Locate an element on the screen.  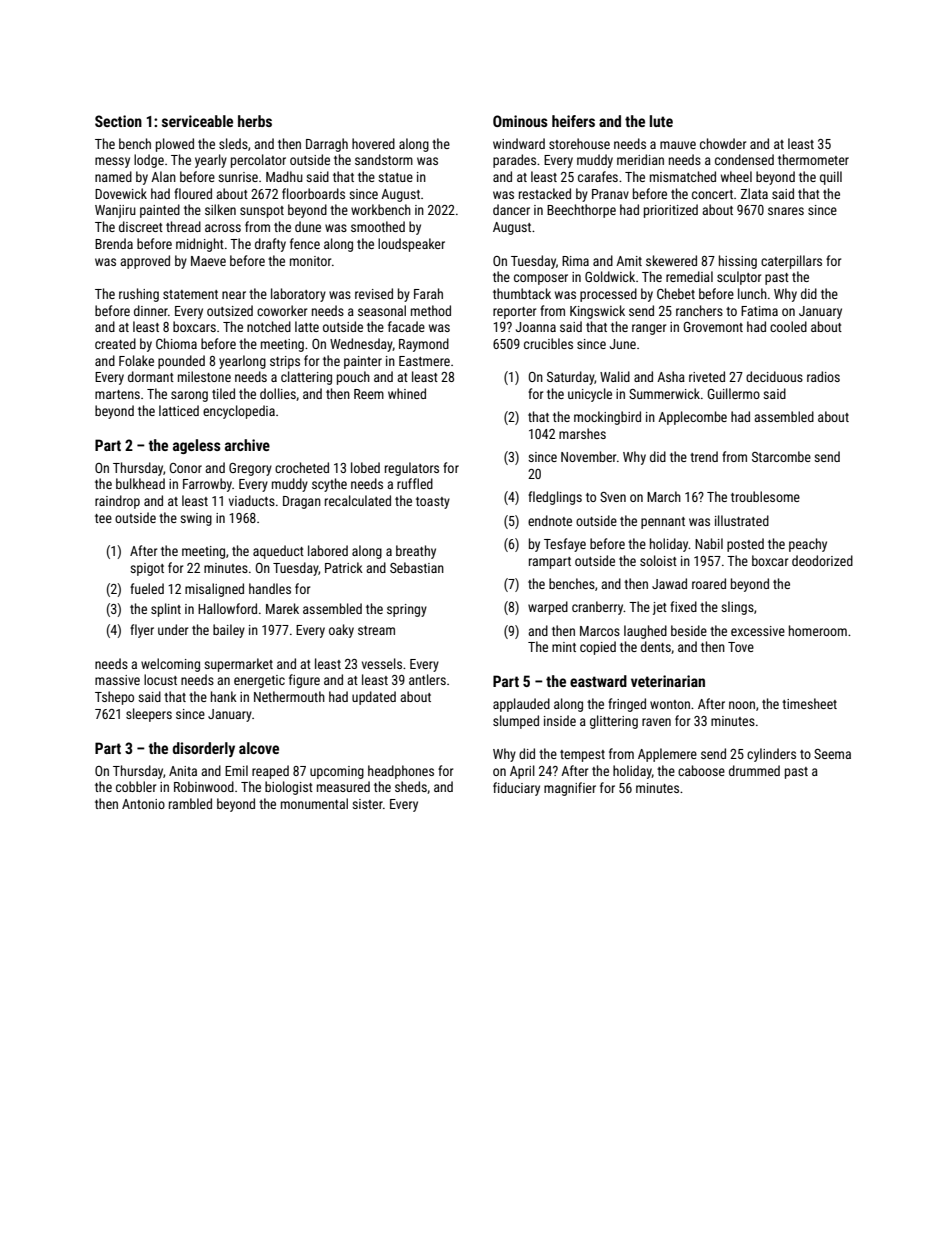
peachy is located at coordinates (808, 545).
